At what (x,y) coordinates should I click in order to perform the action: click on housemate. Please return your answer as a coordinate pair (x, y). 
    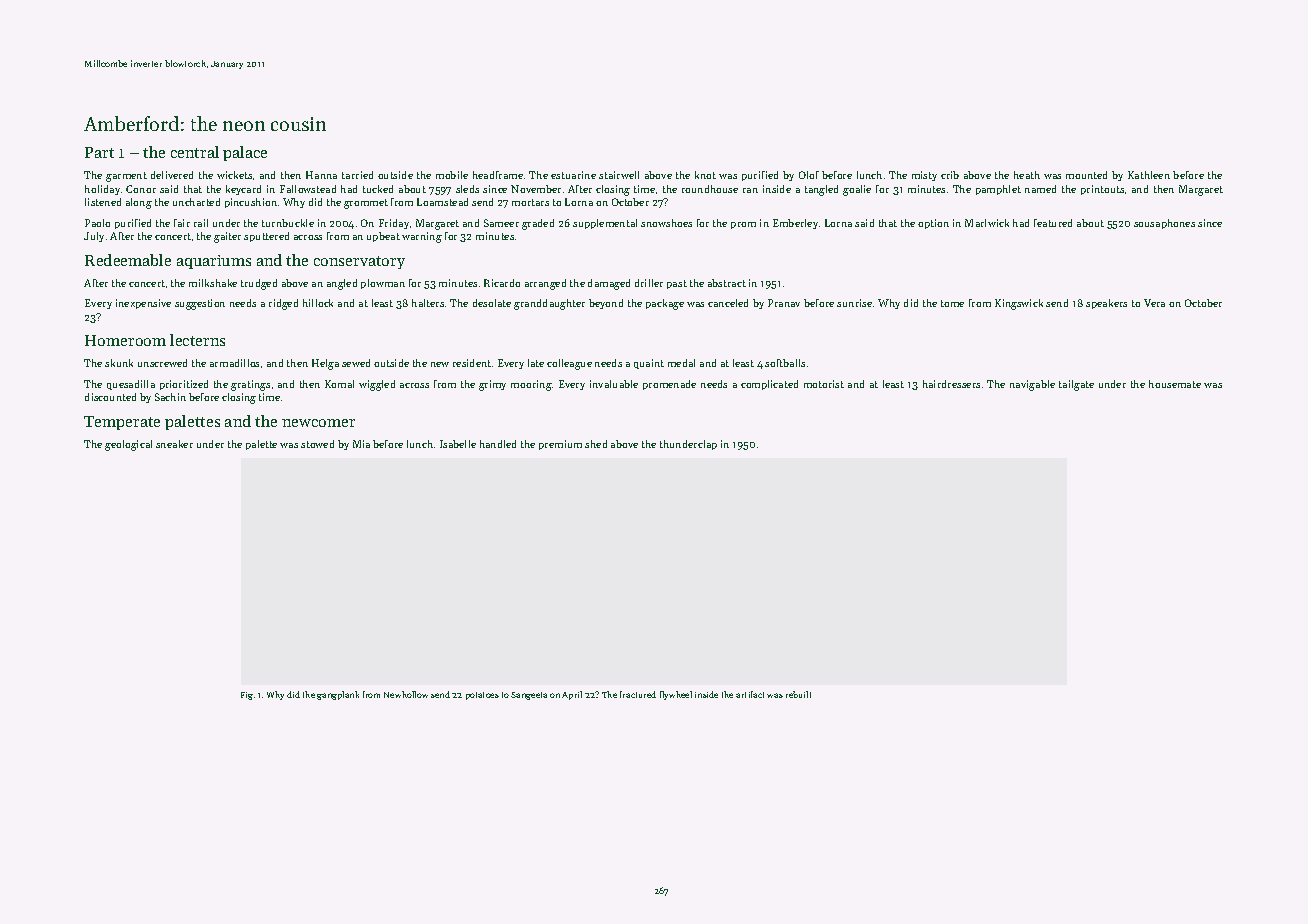
    Looking at the image, I should click on (1175, 384).
